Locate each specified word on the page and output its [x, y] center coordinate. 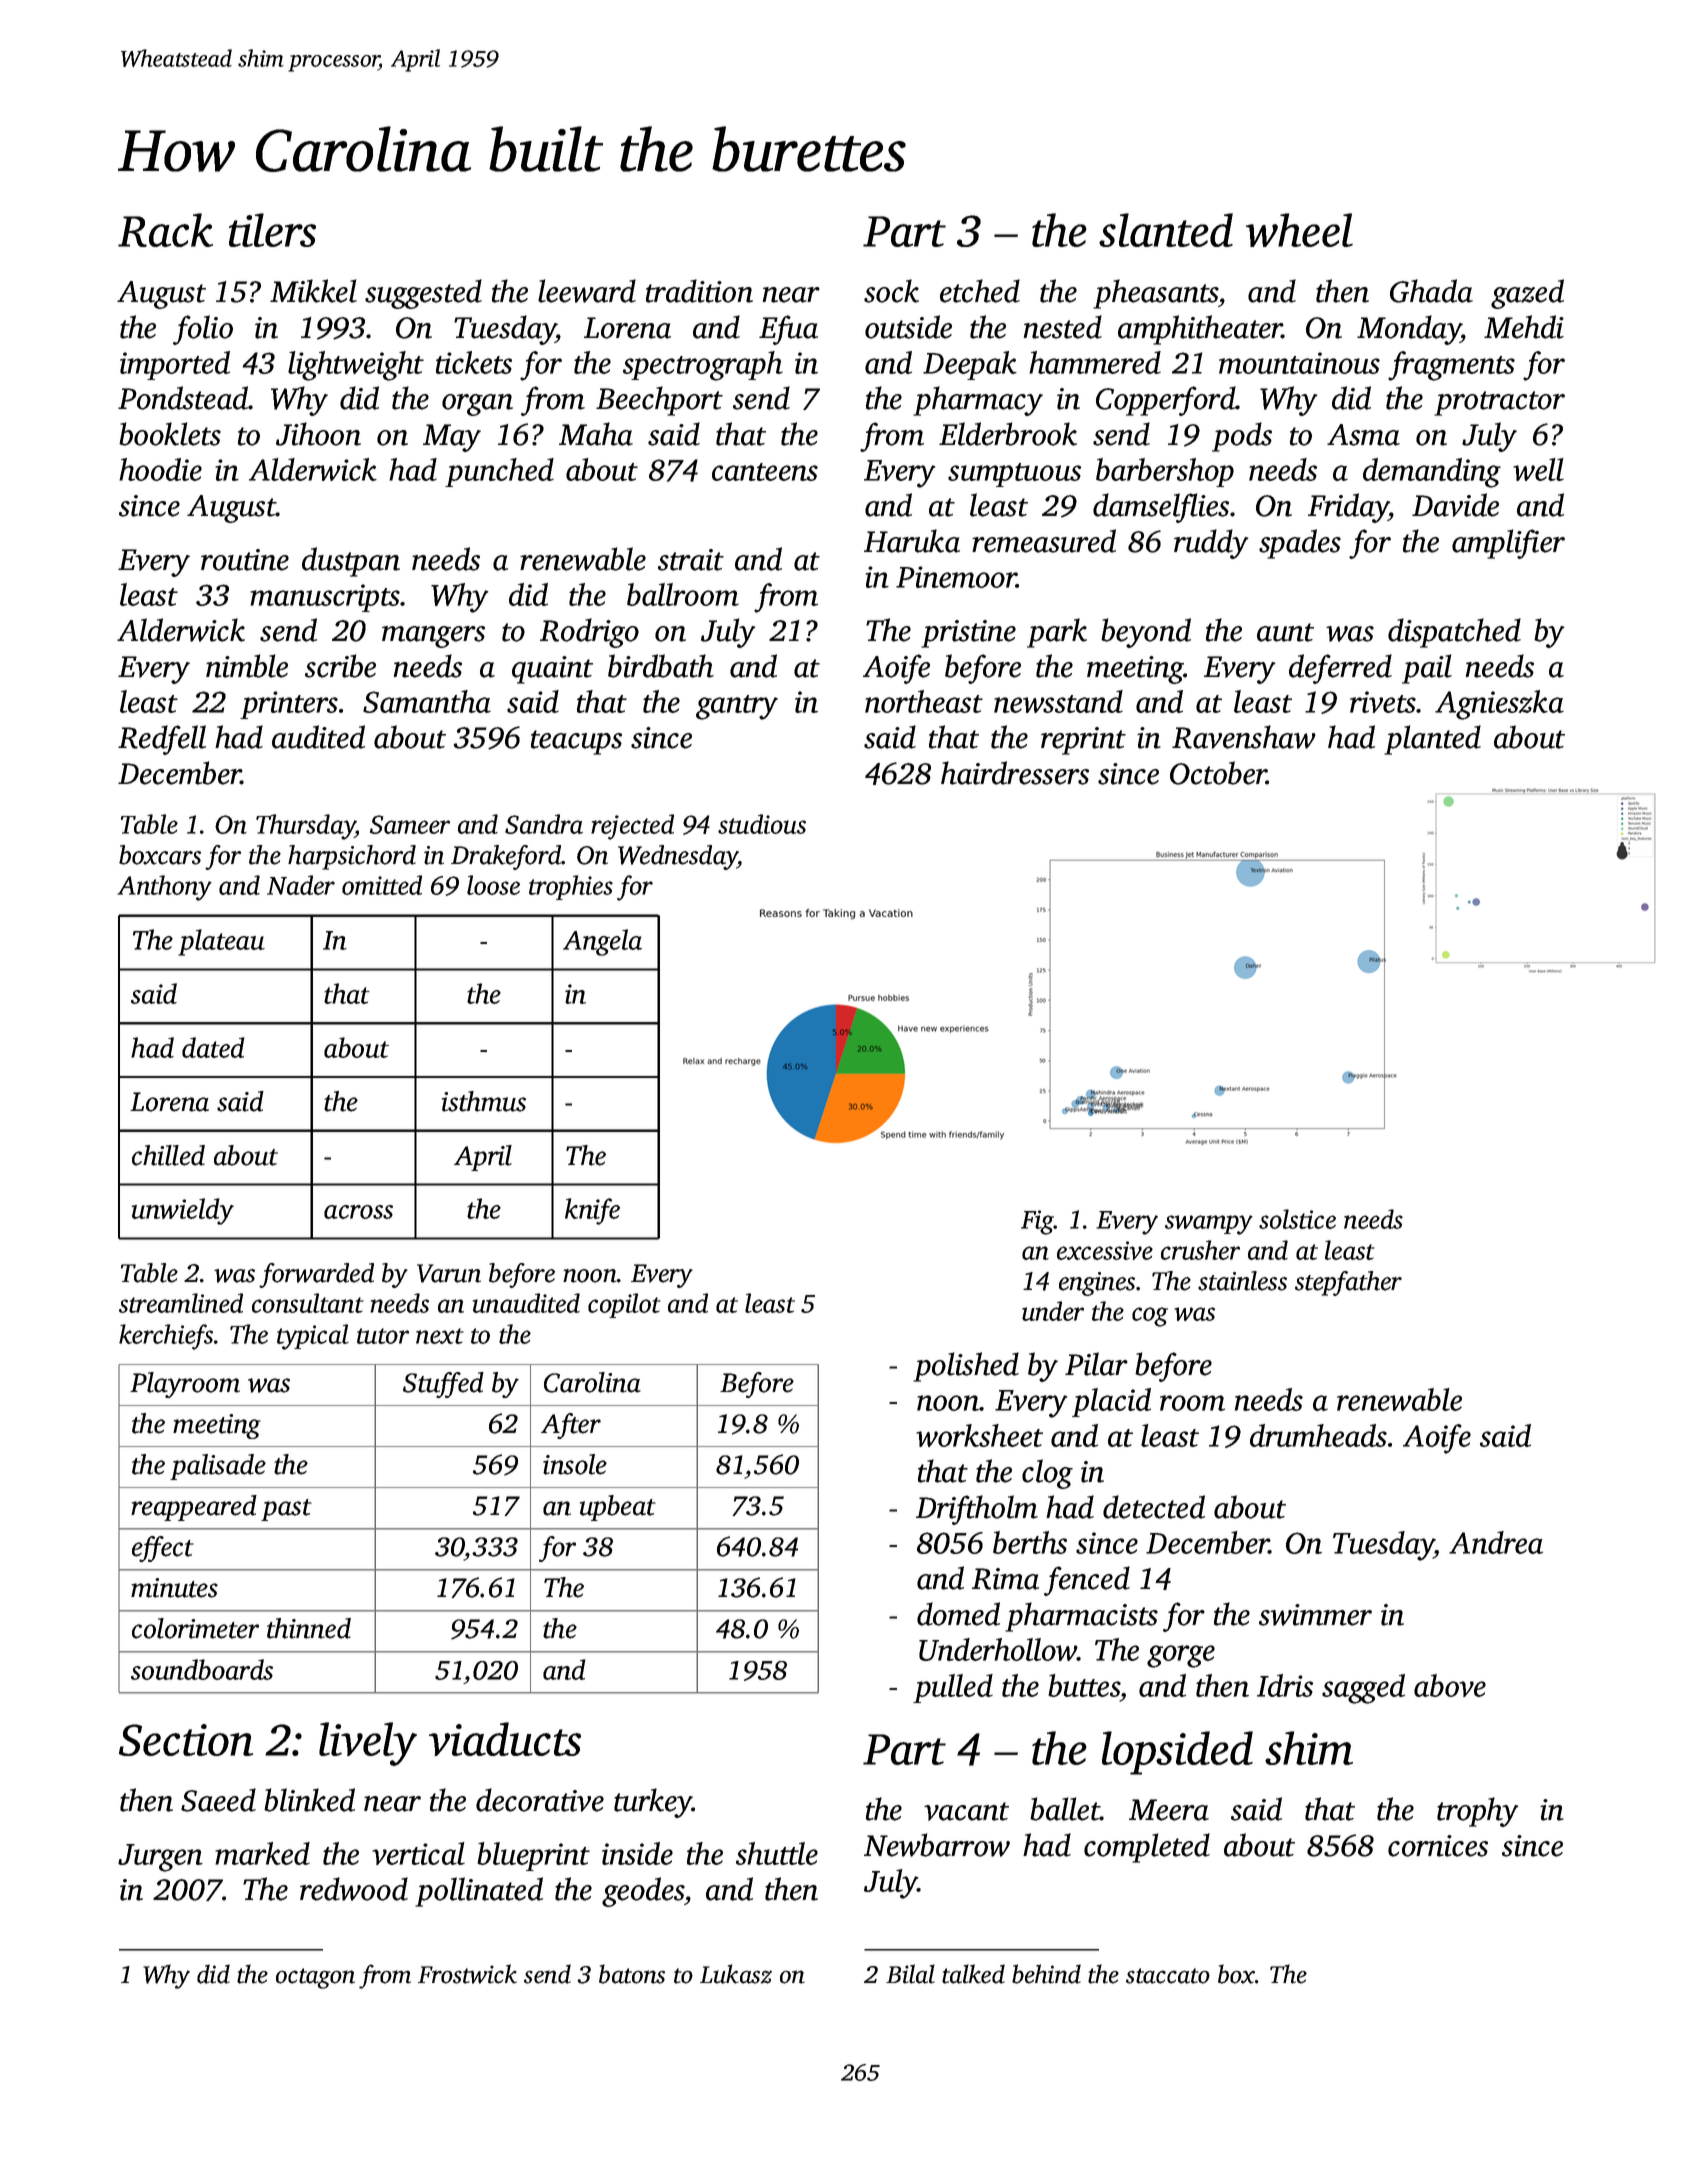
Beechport [659, 401]
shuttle [777, 1853]
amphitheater [1200, 330]
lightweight [356, 366]
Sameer [410, 824]
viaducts [505, 1739]
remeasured [1044, 541]
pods [1242, 437]
